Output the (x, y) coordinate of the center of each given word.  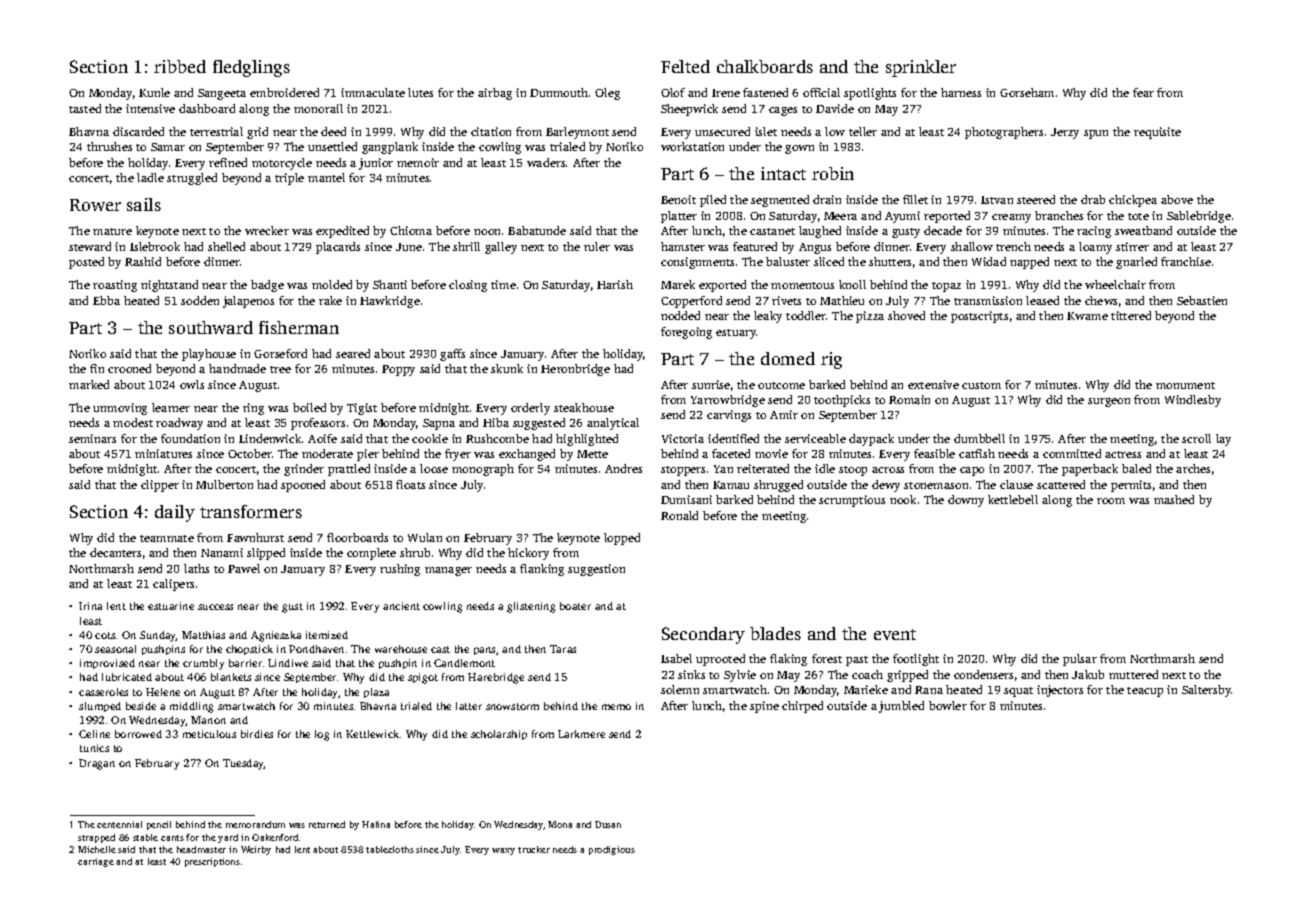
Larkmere (581, 734)
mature (112, 231)
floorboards (357, 537)
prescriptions (212, 862)
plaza (376, 693)
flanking (542, 570)
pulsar (1080, 660)
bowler (948, 705)
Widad (989, 261)
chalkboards (765, 66)
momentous (802, 285)
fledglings (251, 68)
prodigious (612, 850)
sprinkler (921, 68)
